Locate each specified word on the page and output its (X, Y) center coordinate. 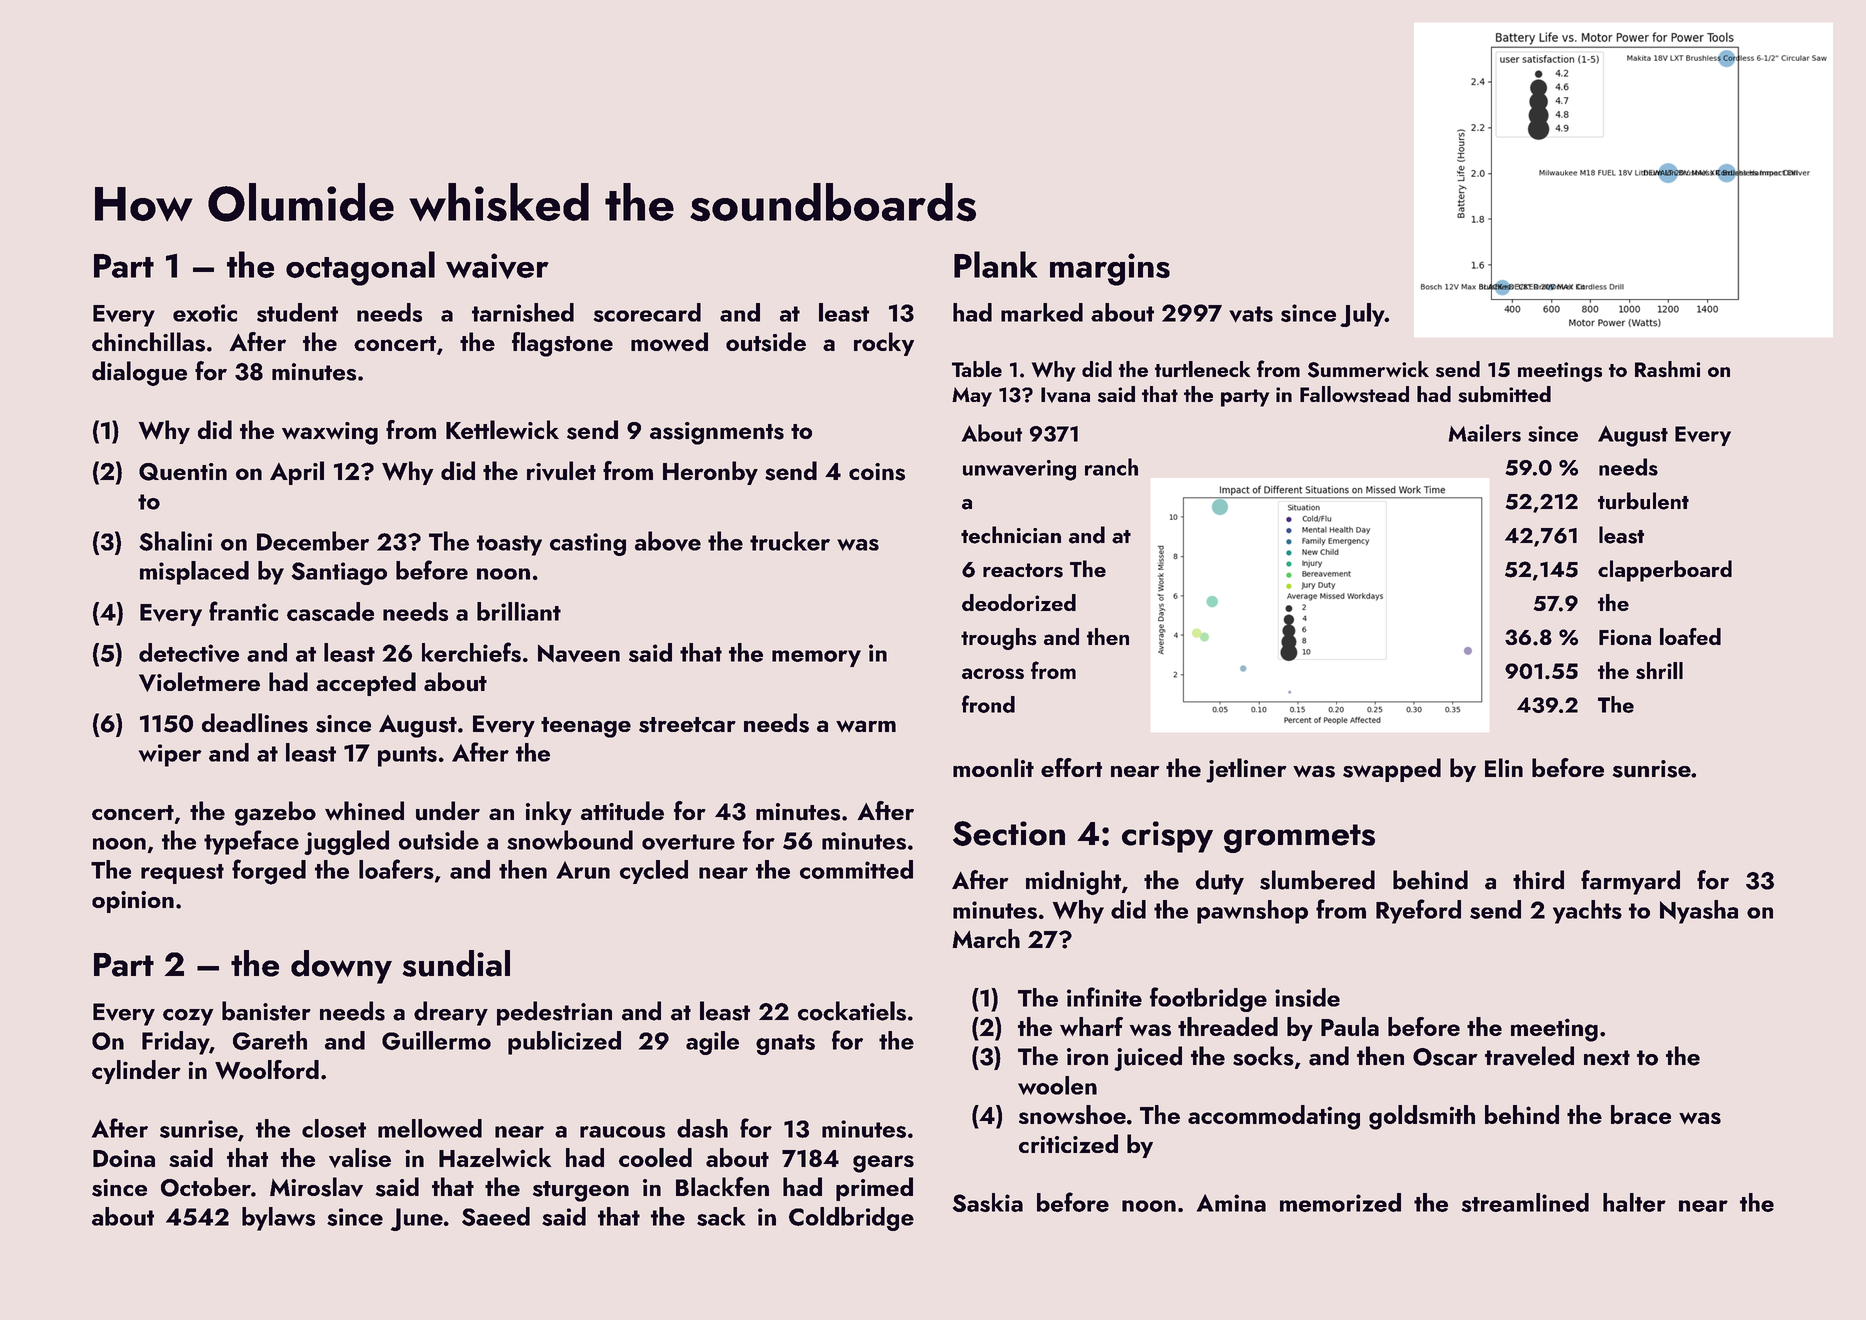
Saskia (988, 1202)
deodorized (1019, 602)
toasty (509, 545)
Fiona (1625, 637)
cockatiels (852, 1011)
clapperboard (1665, 571)
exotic (205, 313)
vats (1251, 314)
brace (1641, 1114)
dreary (451, 1013)
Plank (995, 264)
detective (189, 652)
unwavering (1019, 470)
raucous (622, 1132)
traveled (1529, 1056)
